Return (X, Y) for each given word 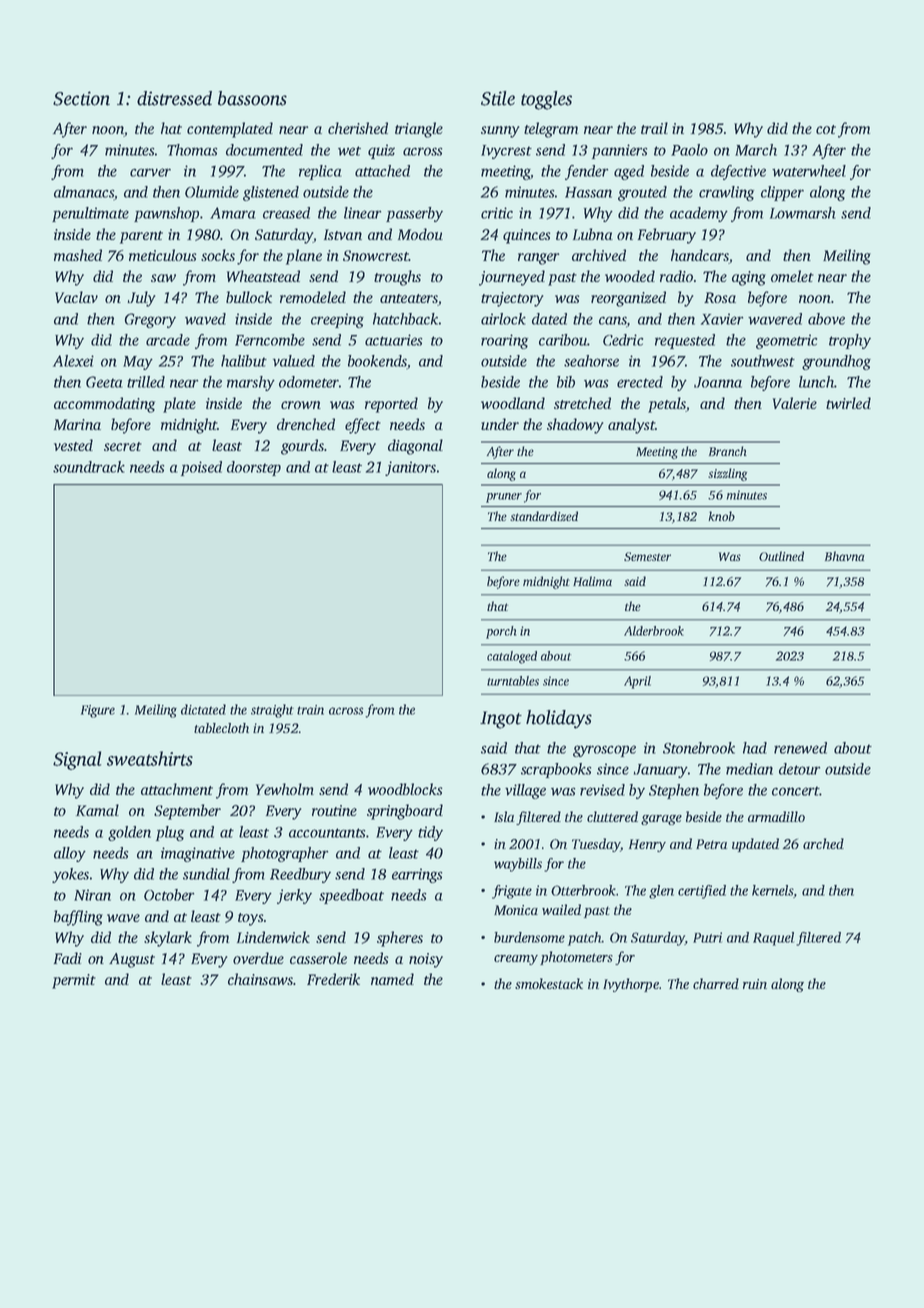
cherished (358, 128)
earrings (417, 875)
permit (74, 981)
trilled (146, 382)
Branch (728, 451)
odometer (309, 382)
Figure (98, 711)
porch (501, 632)
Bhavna (844, 556)
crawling (726, 193)
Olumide (212, 192)
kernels (772, 890)
